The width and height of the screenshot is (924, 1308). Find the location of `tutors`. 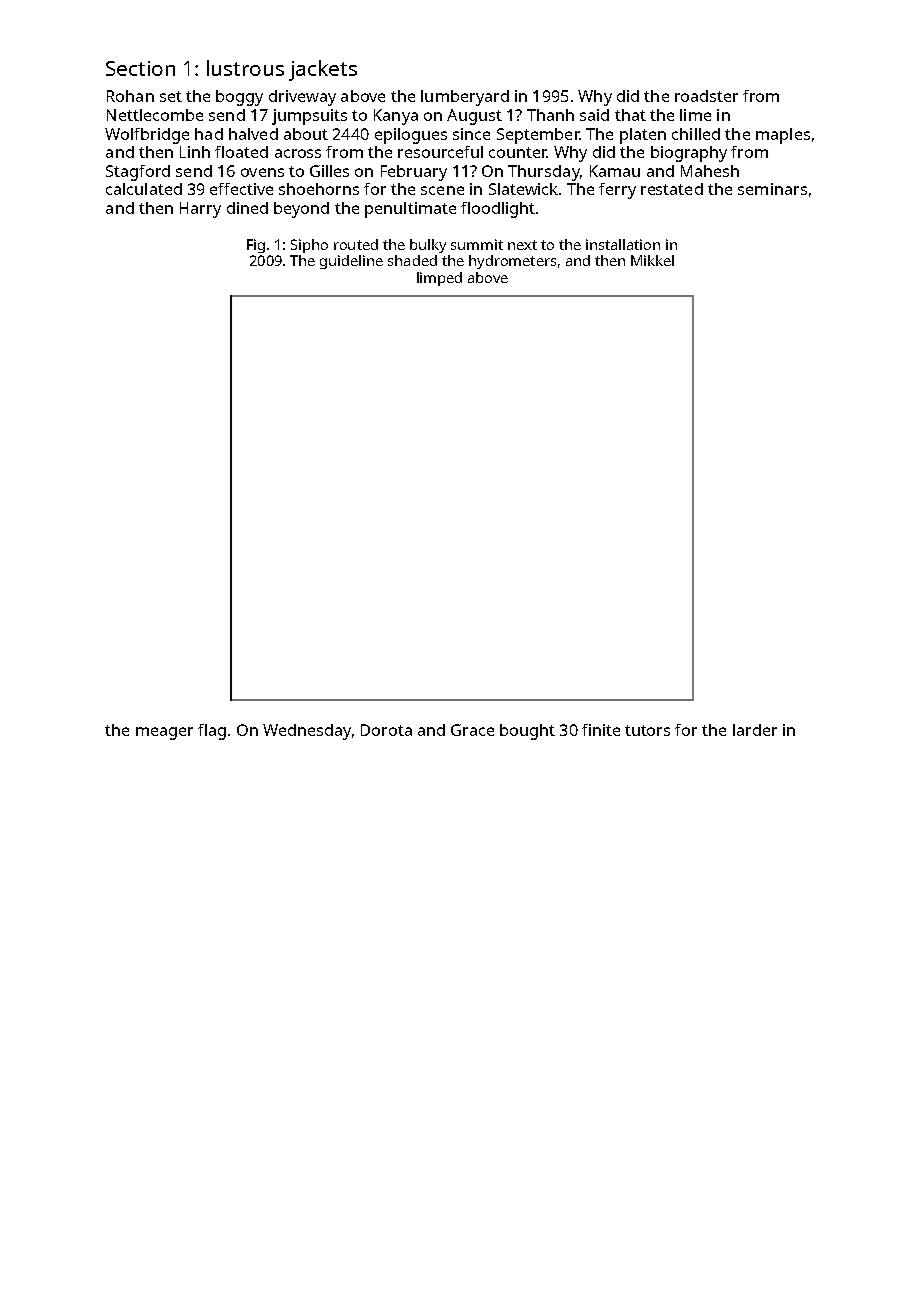

tutors is located at coordinates (647, 730).
